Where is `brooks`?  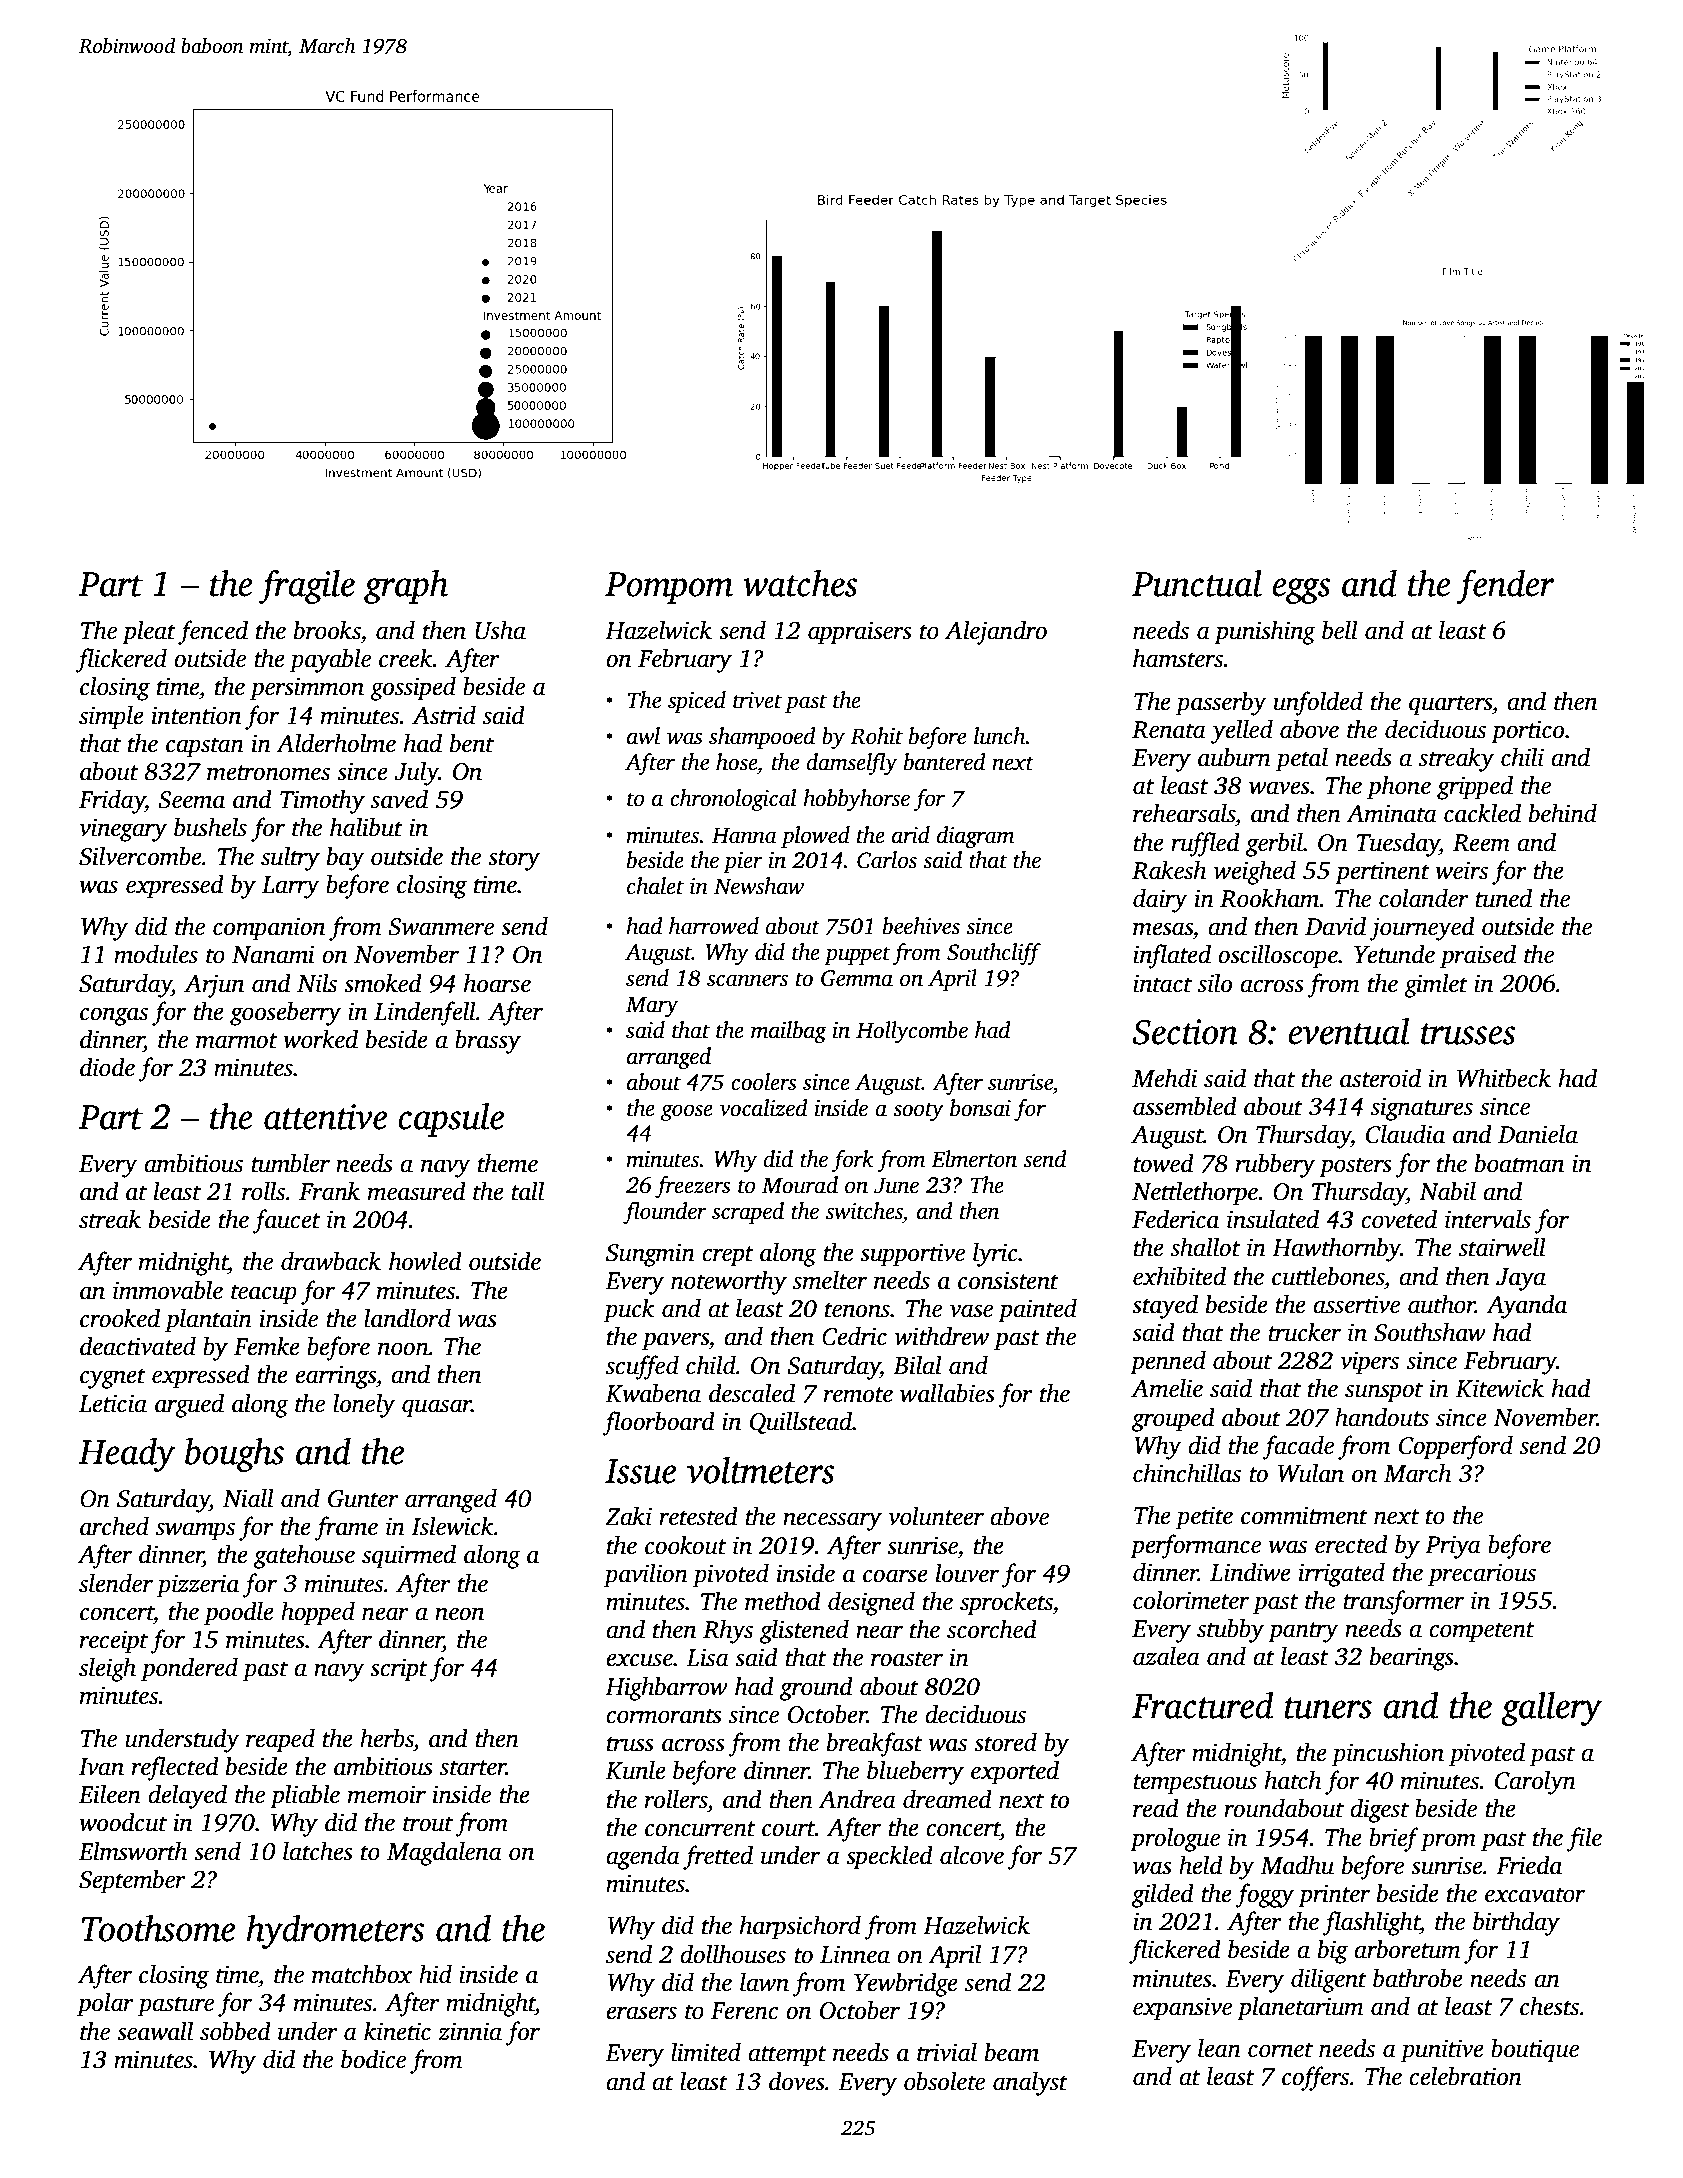
brooks is located at coordinates (327, 630).
